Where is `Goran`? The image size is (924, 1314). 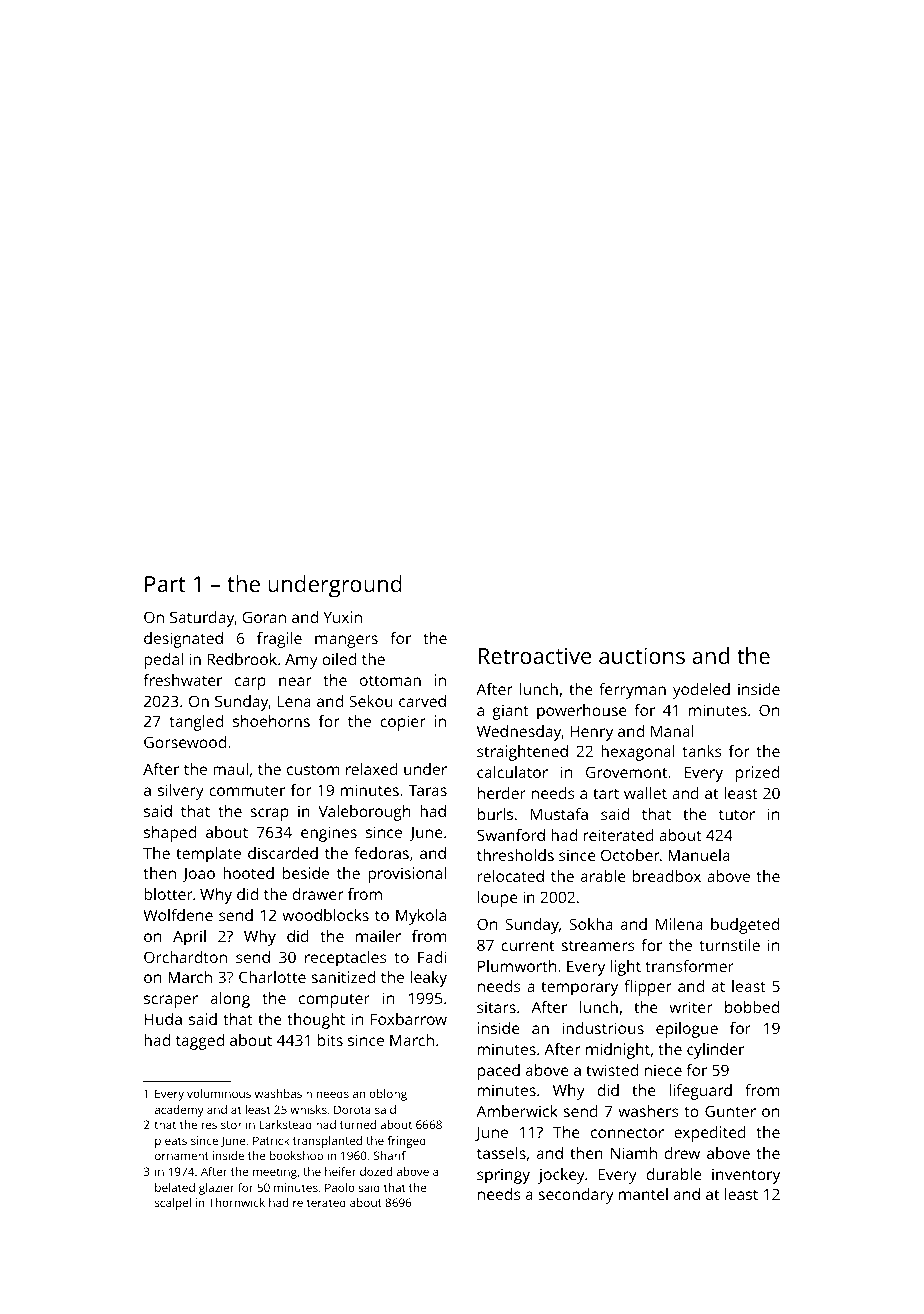 Goran is located at coordinates (264, 617).
